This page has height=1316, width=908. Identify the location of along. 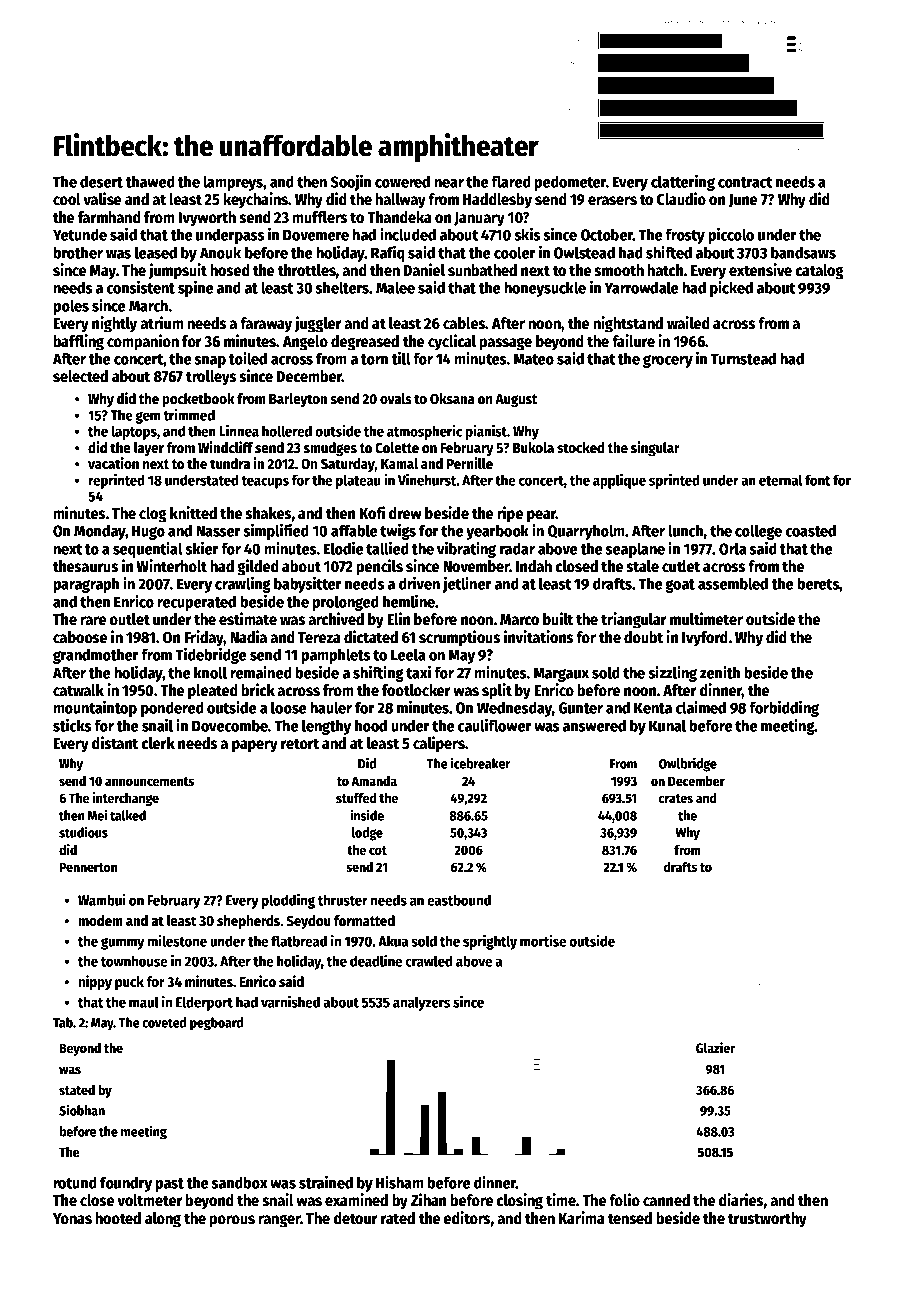
(163, 1220).
